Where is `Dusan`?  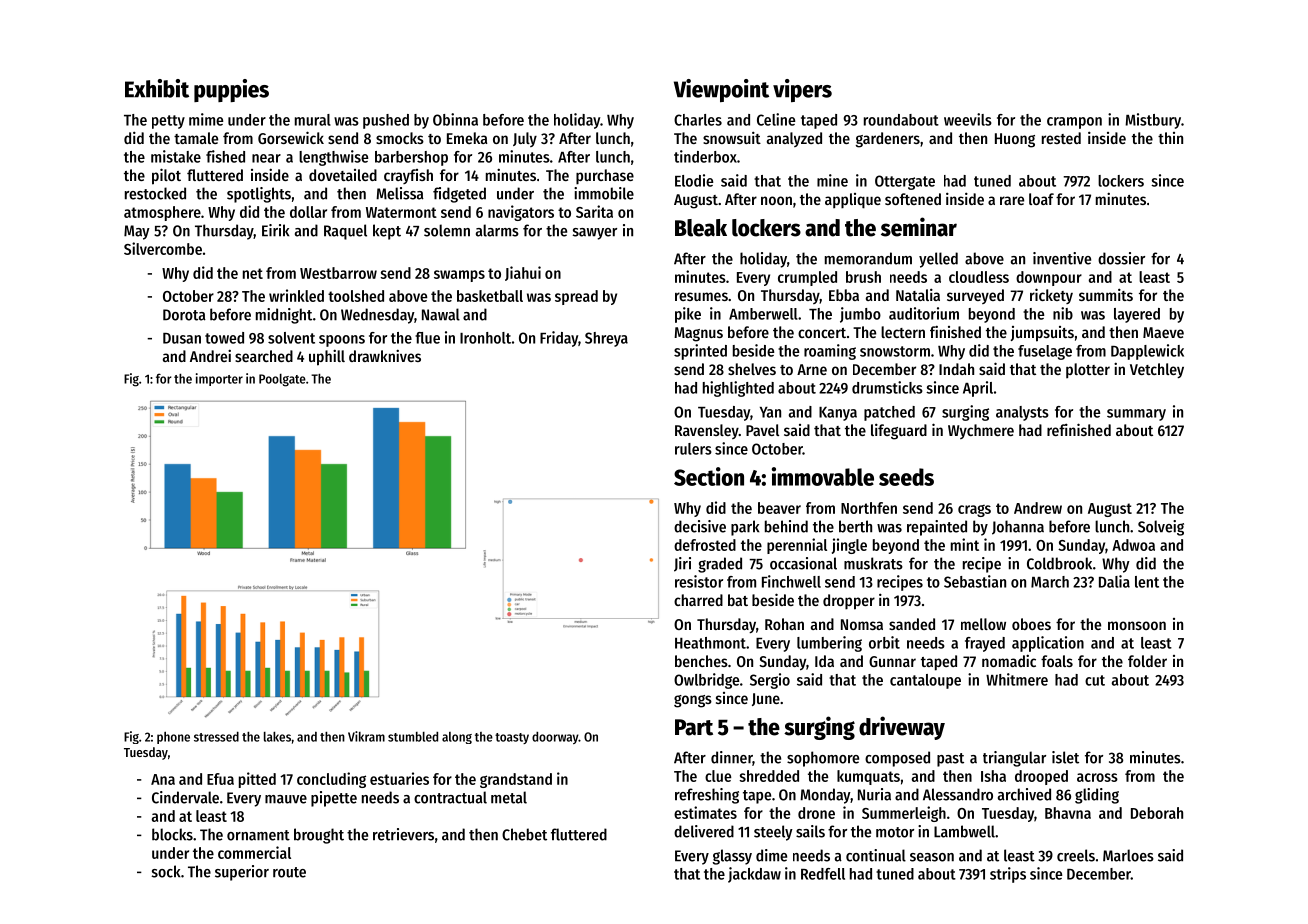
Dusan is located at coordinates (182, 338).
